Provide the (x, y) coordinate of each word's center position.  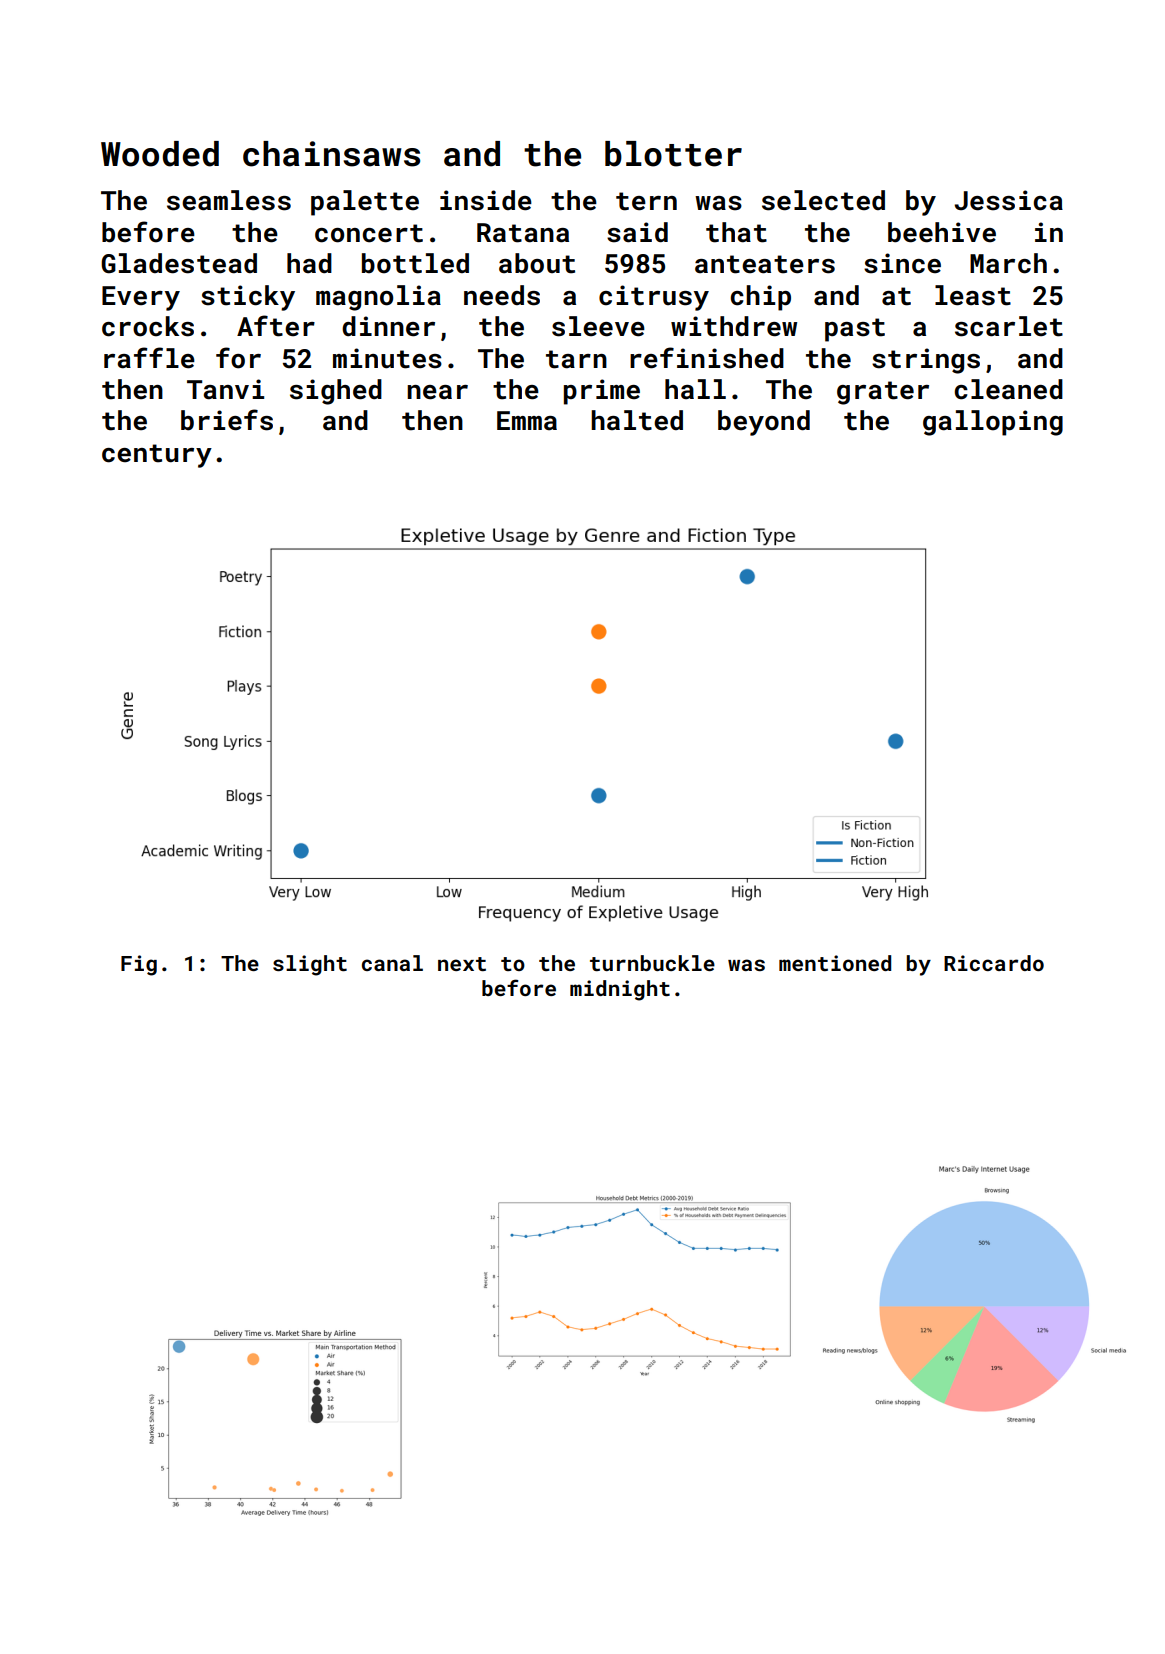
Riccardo (994, 963)
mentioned (835, 963)
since (902, 263)
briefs (227, 420)
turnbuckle (652, 963)
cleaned (1009, 389)
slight (310, 965)
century (157, 456)
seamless (229, 200)
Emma (527, 420)
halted (637, 420)
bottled (415, 263)
